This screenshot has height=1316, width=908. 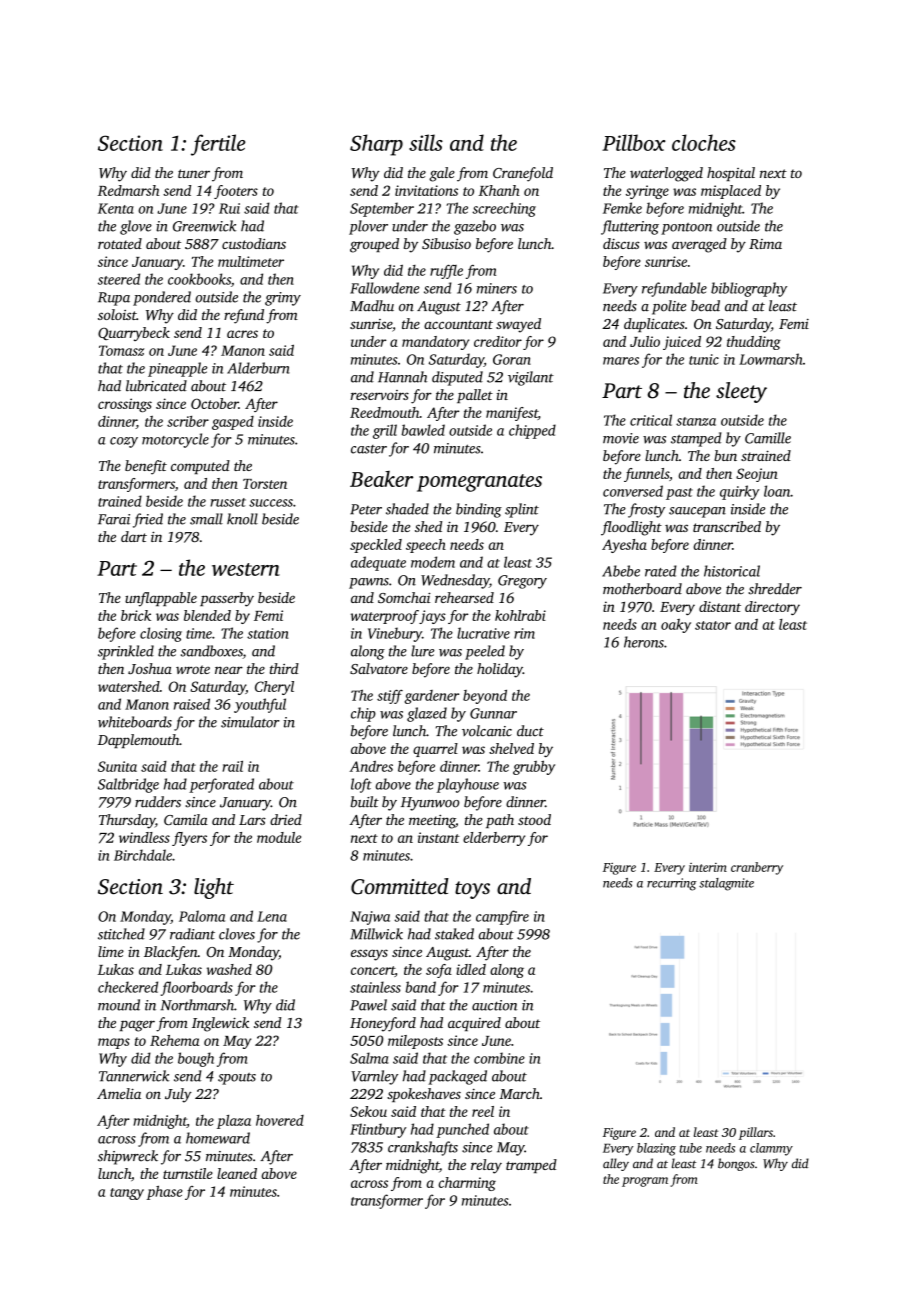 What do you see at coordinates (644, 642) in the screenshot?
I see `herons` at bounding box center [644, 642].
